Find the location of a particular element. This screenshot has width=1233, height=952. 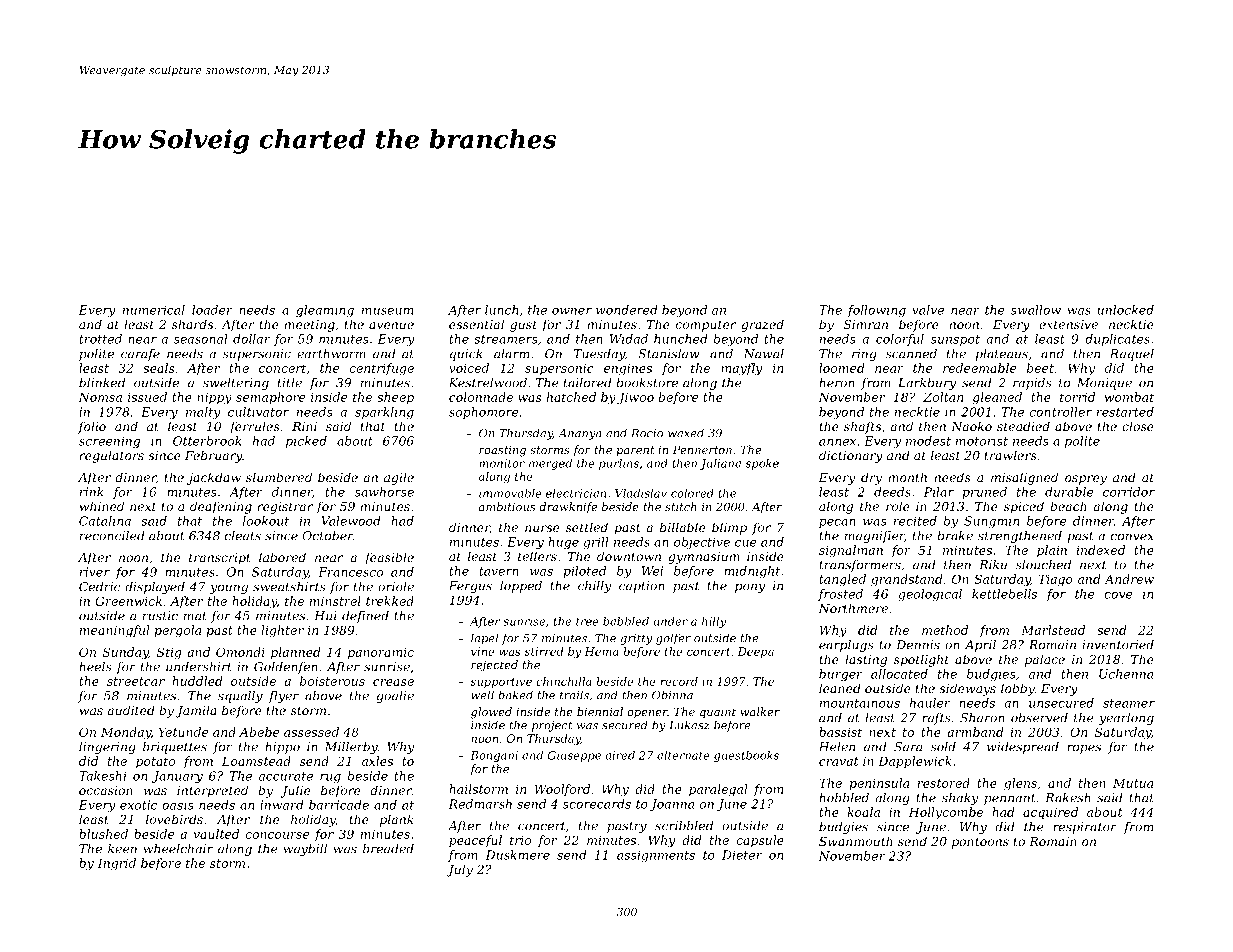

colonnade is located at coordinates (481, 397).
